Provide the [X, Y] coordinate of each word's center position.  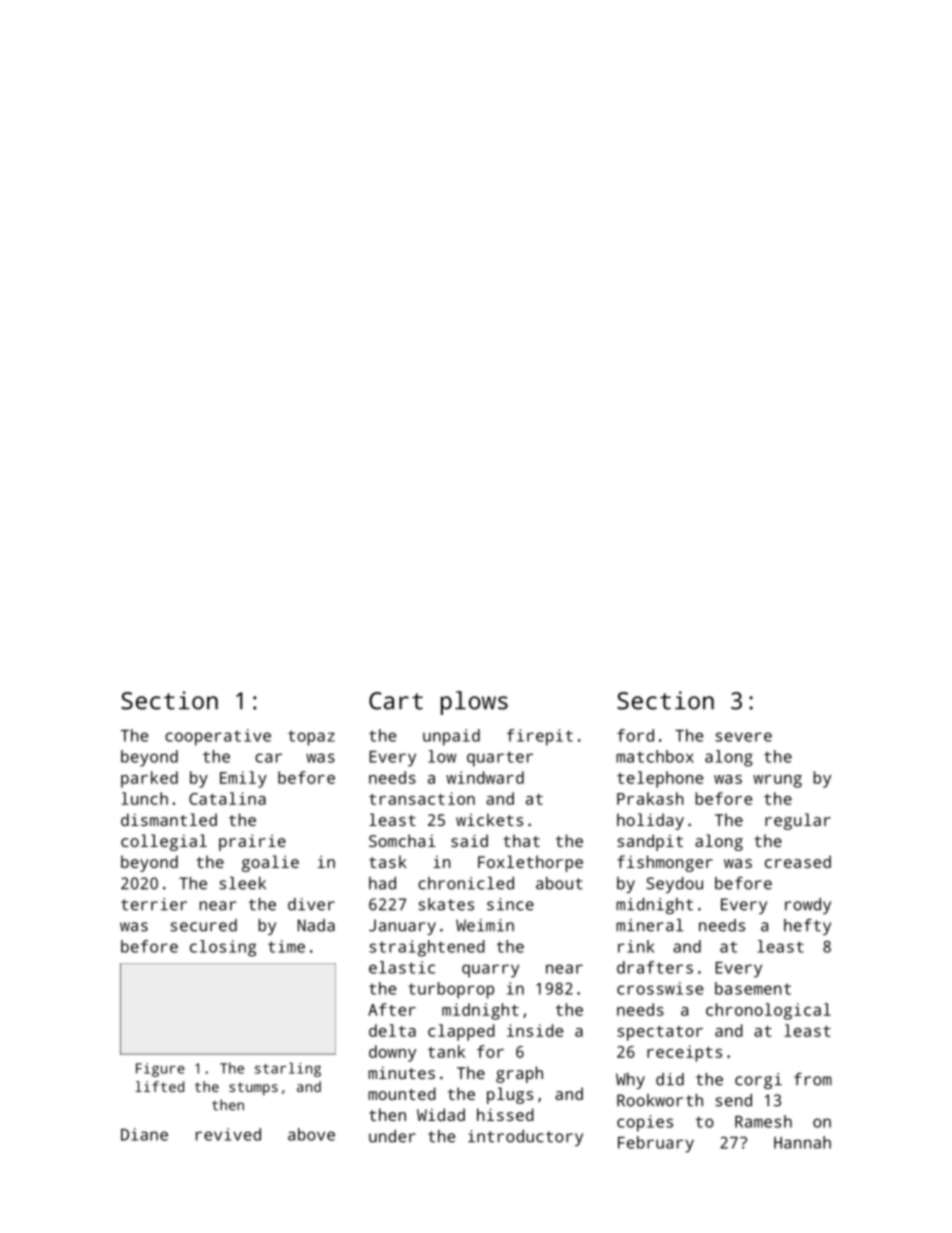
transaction [422, 798]
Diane [144, 1134]
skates [446, 904]
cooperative [218, 737]
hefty [807, 927]
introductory [525, 1138]
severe [743, 737]
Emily [243, 779]
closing [223, 948]
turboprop [451, 990]
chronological [768, 1011]
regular [798, 821]
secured [203, 925]
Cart [396, 701]
